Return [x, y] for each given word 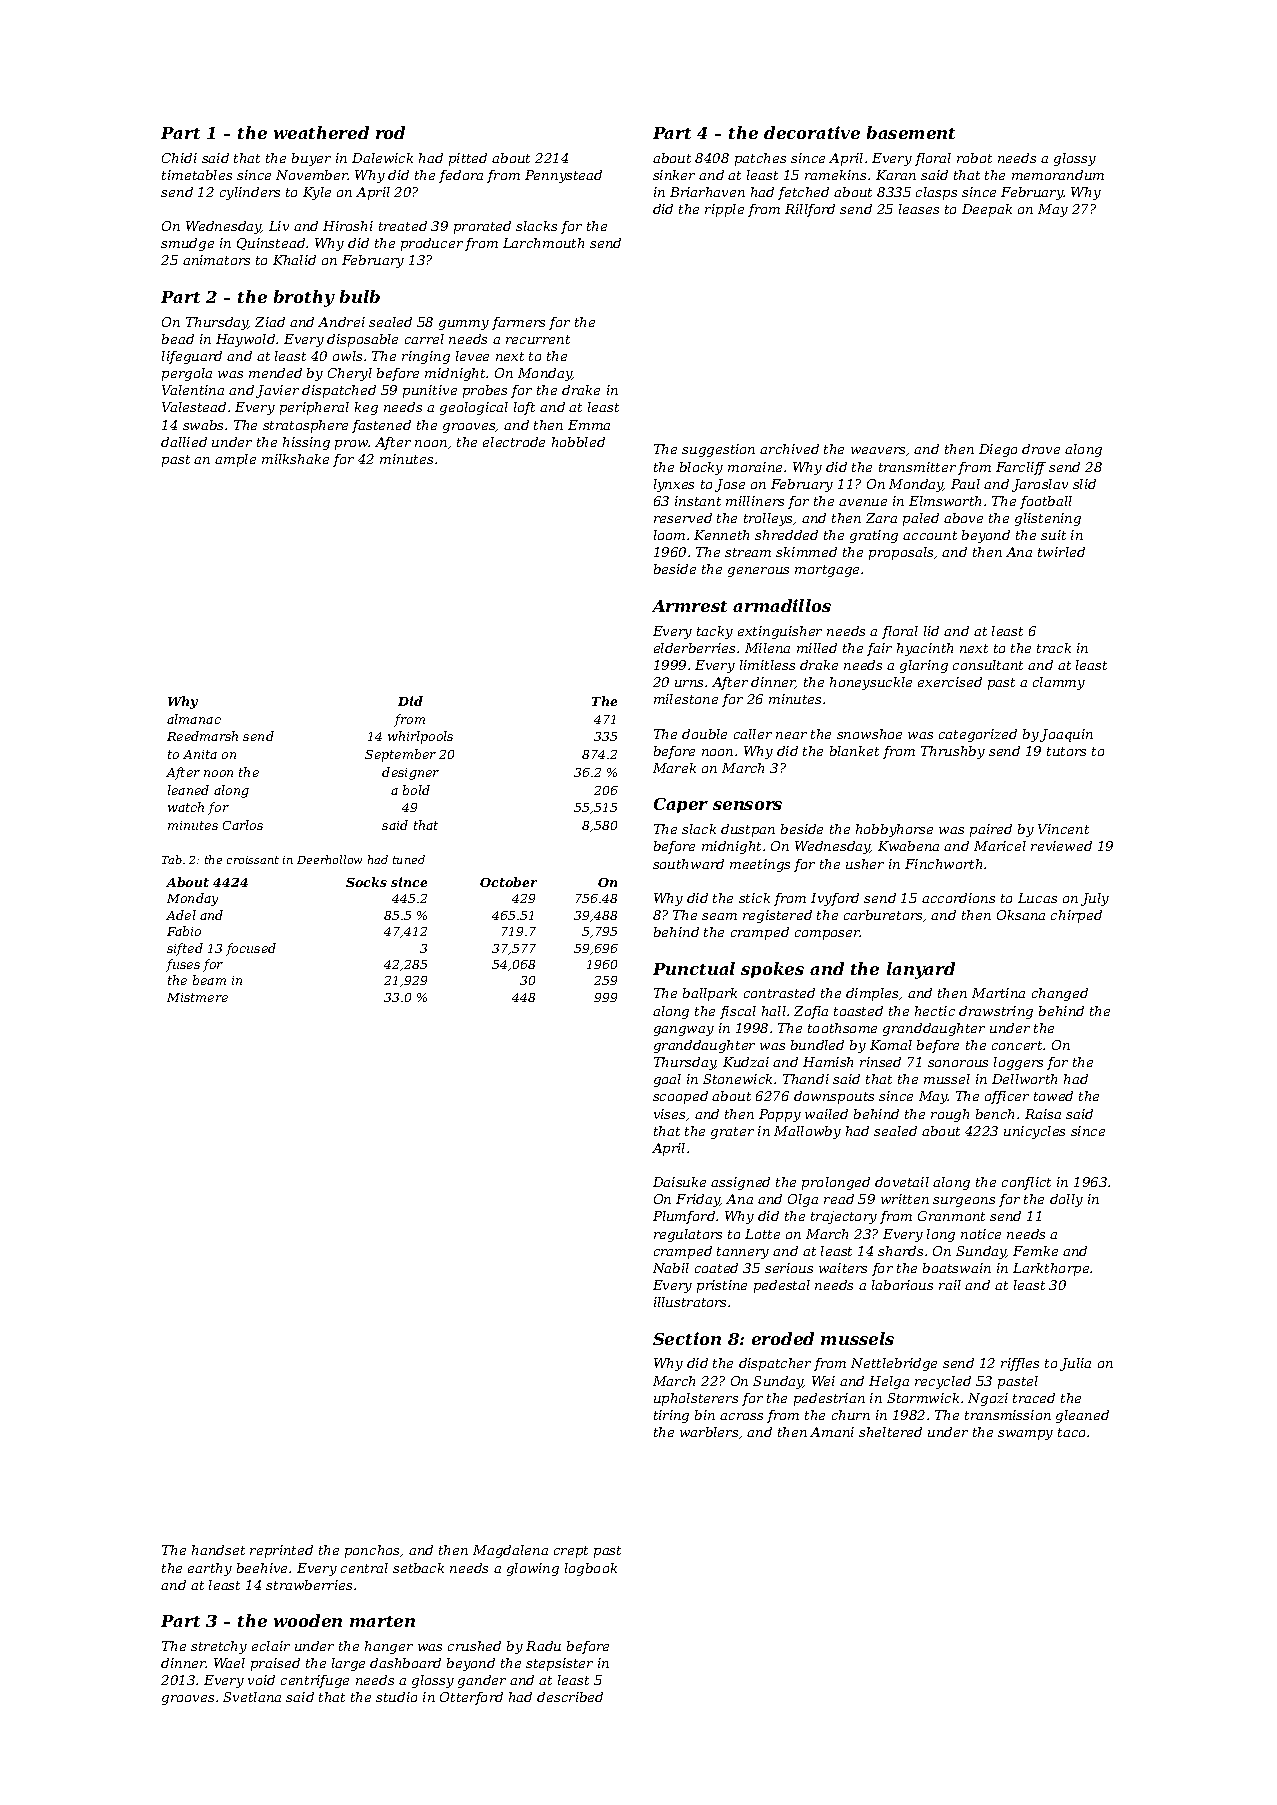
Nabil [671, 1268]
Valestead [194, 407]
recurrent [538, 339]
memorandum [1058, 175]
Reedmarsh [202, 736]
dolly [1066, 1200]
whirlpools [420, 737]
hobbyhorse [894, 830]
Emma [589, 425]
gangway [684, 1031]
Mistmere [197, 997]
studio [396, 1697]
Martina [998, 993]
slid [1084, 484]
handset [218, 1550]
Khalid [294, 260]
